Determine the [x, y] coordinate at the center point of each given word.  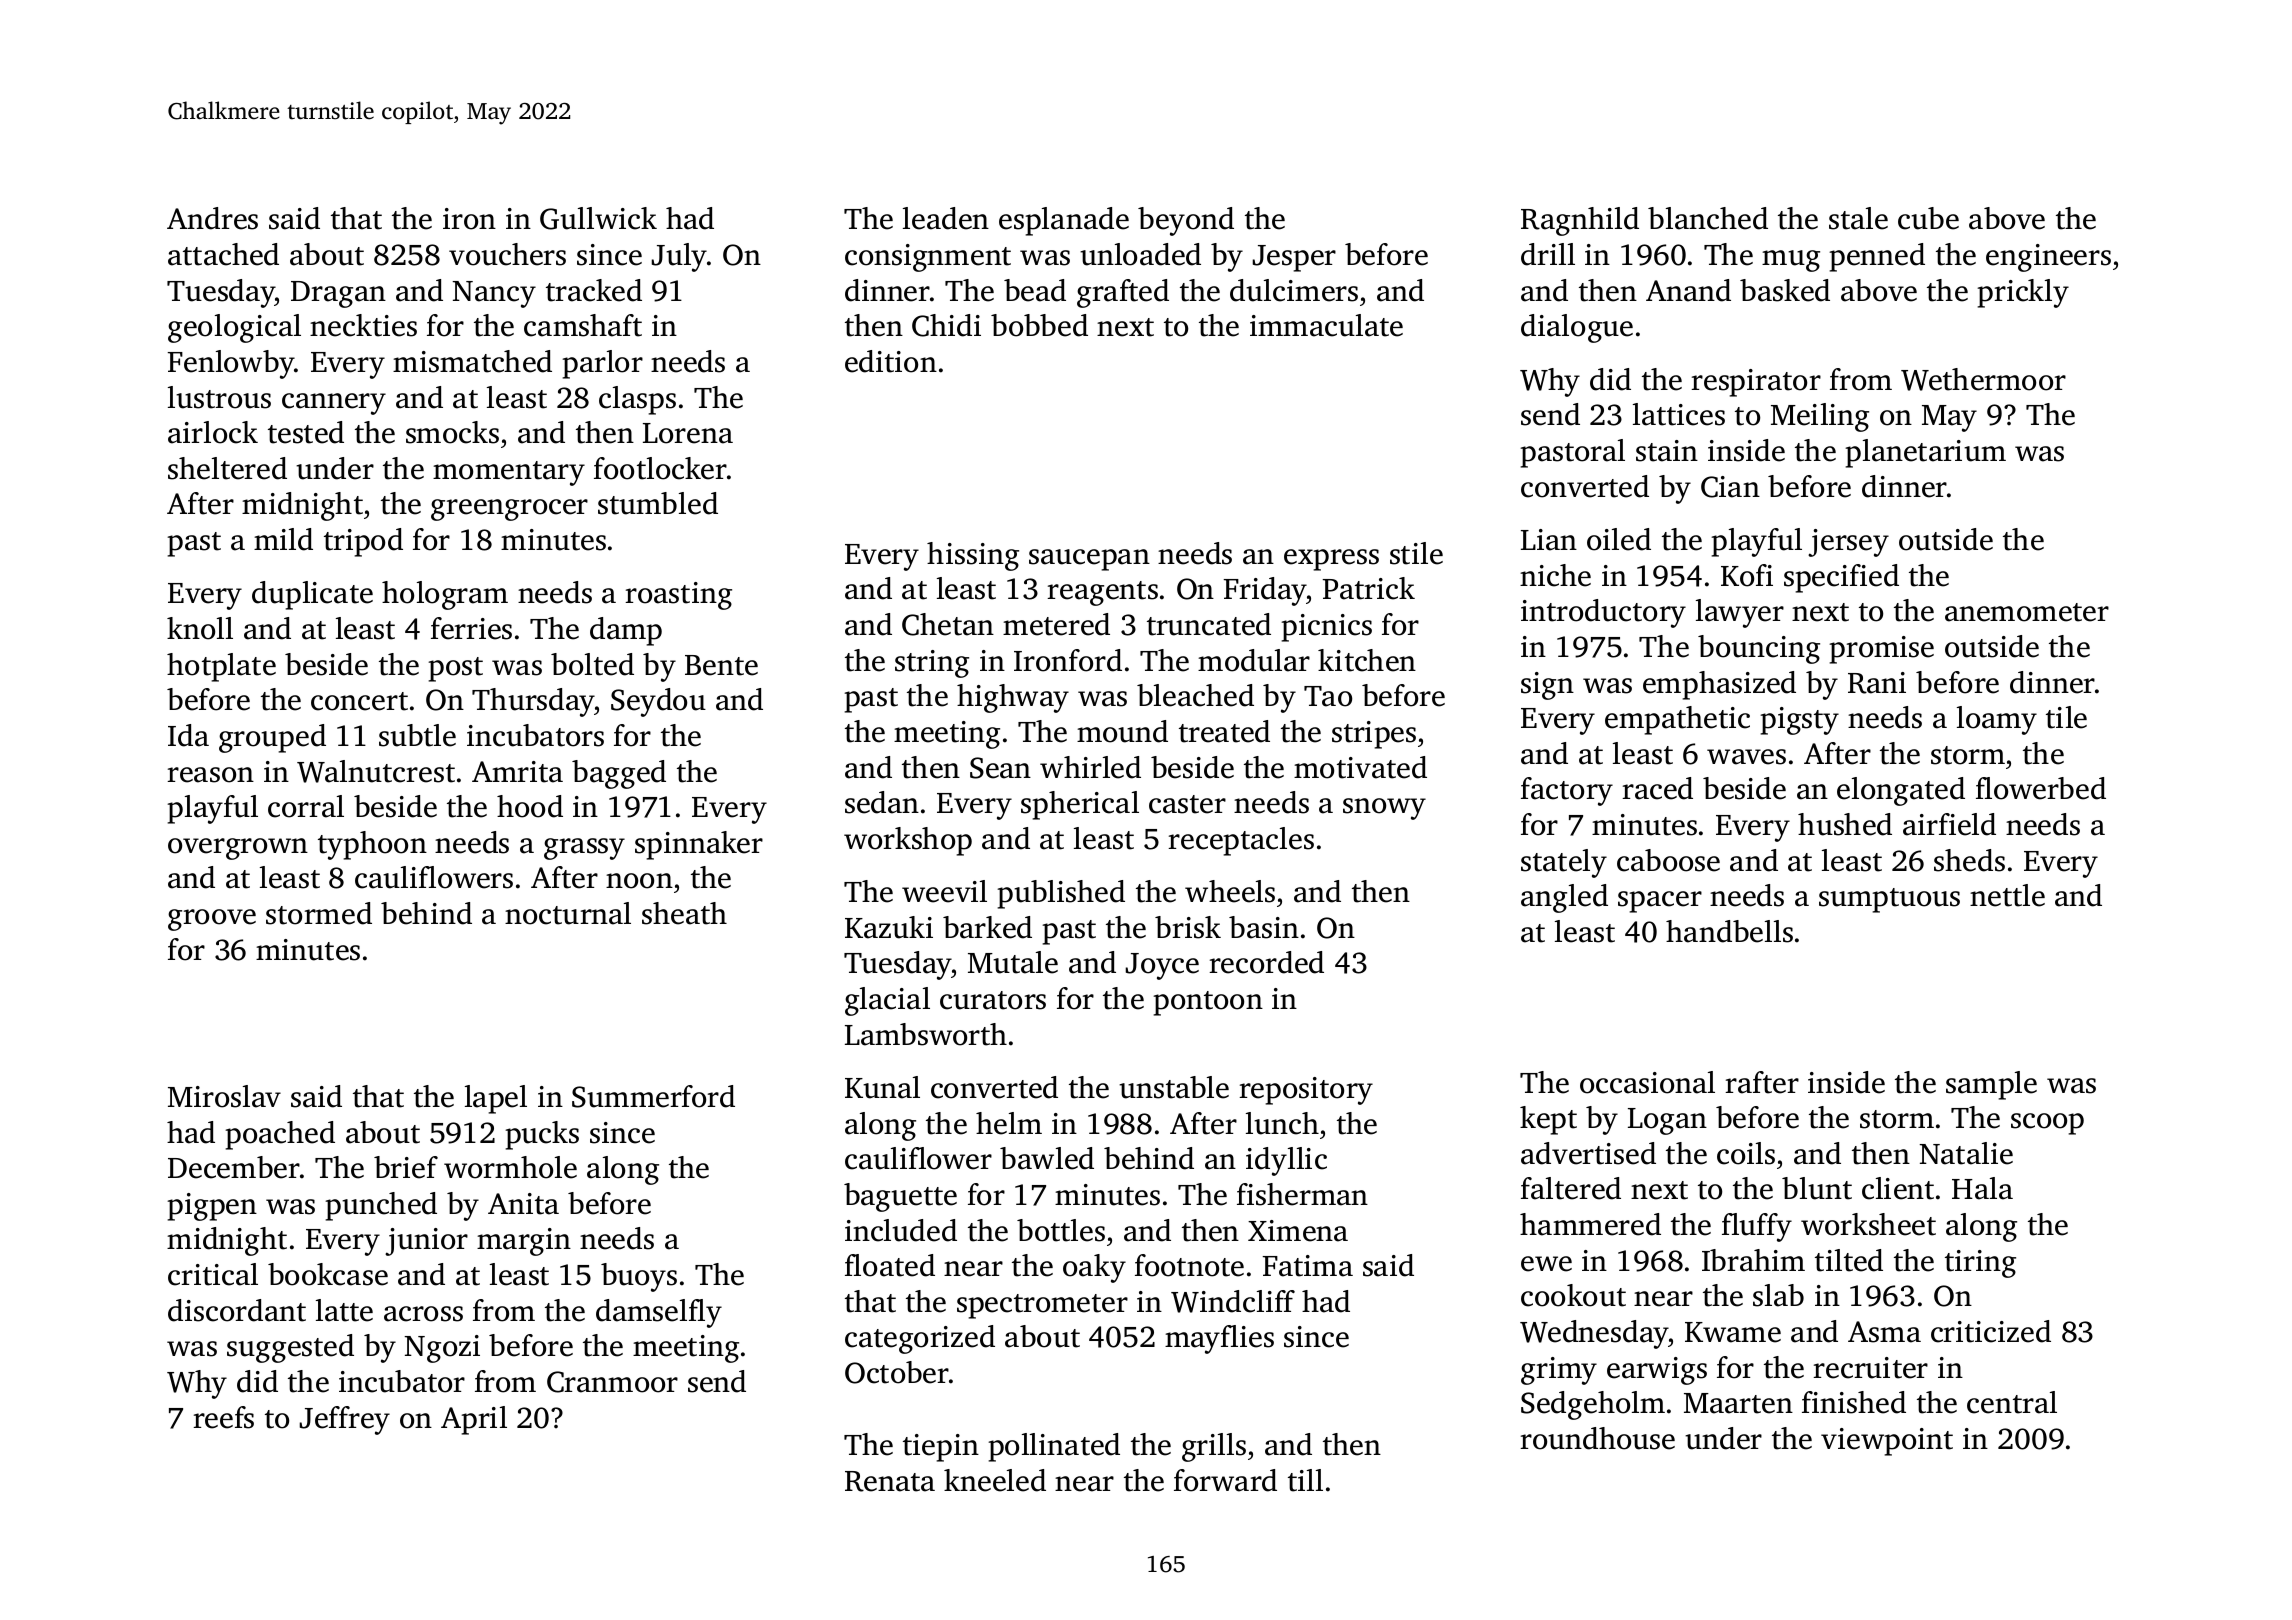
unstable [1174, 1087]
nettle [2007, 895]
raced [1657, 788]
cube [1928, 218]
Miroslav [224, 1096]
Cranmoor [612, 1382]
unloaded [1140, 254]
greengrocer [509, 510]
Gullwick [598, 218]
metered [1056, 624]
